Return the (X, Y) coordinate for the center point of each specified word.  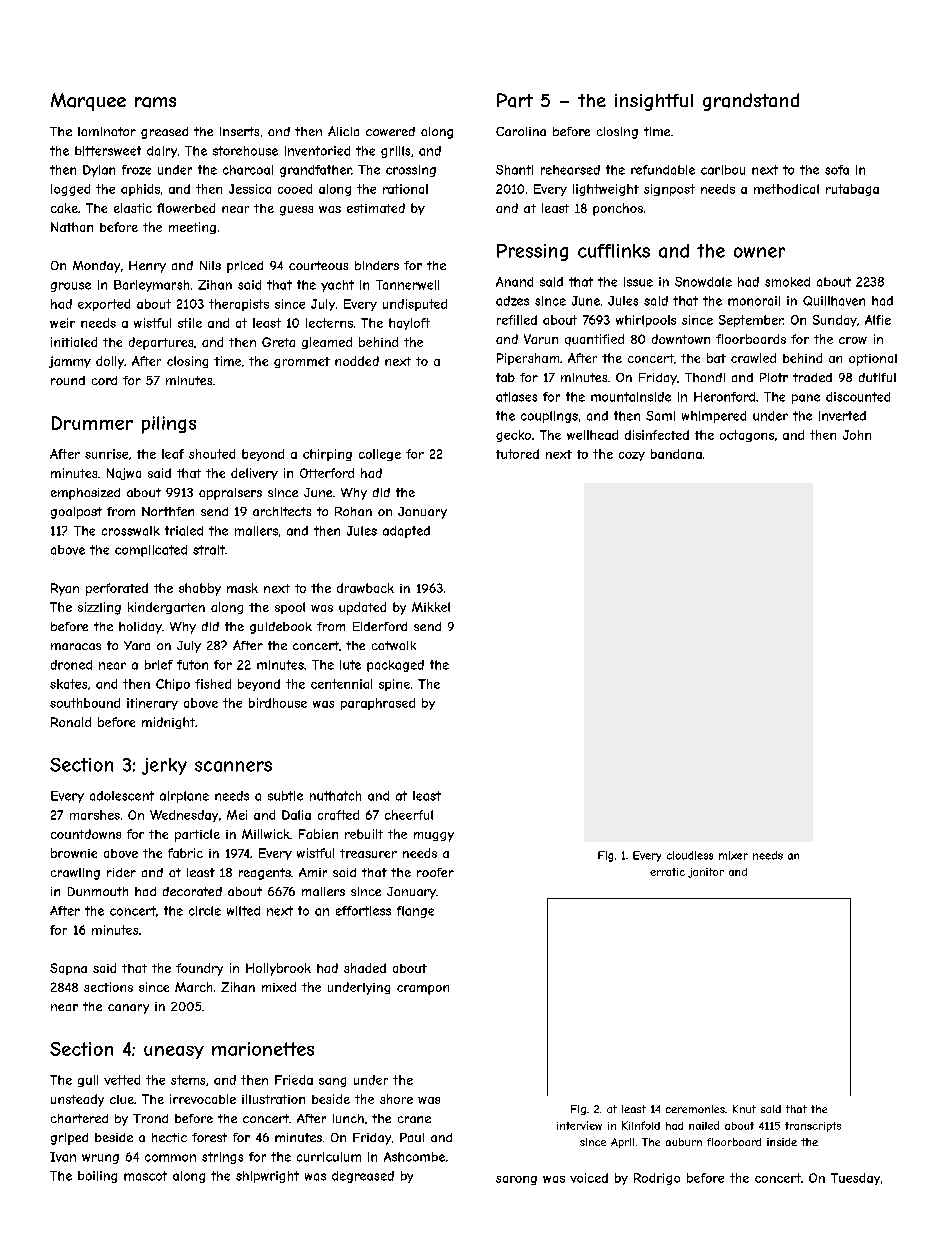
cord (104, 380)
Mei (237, 815)
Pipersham (528, 359)
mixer (733, 855)
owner (759, 252)
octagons (747, 436)
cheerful (409, 815)
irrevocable (203, 1099)
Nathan (72, 227)
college (380, 455)
